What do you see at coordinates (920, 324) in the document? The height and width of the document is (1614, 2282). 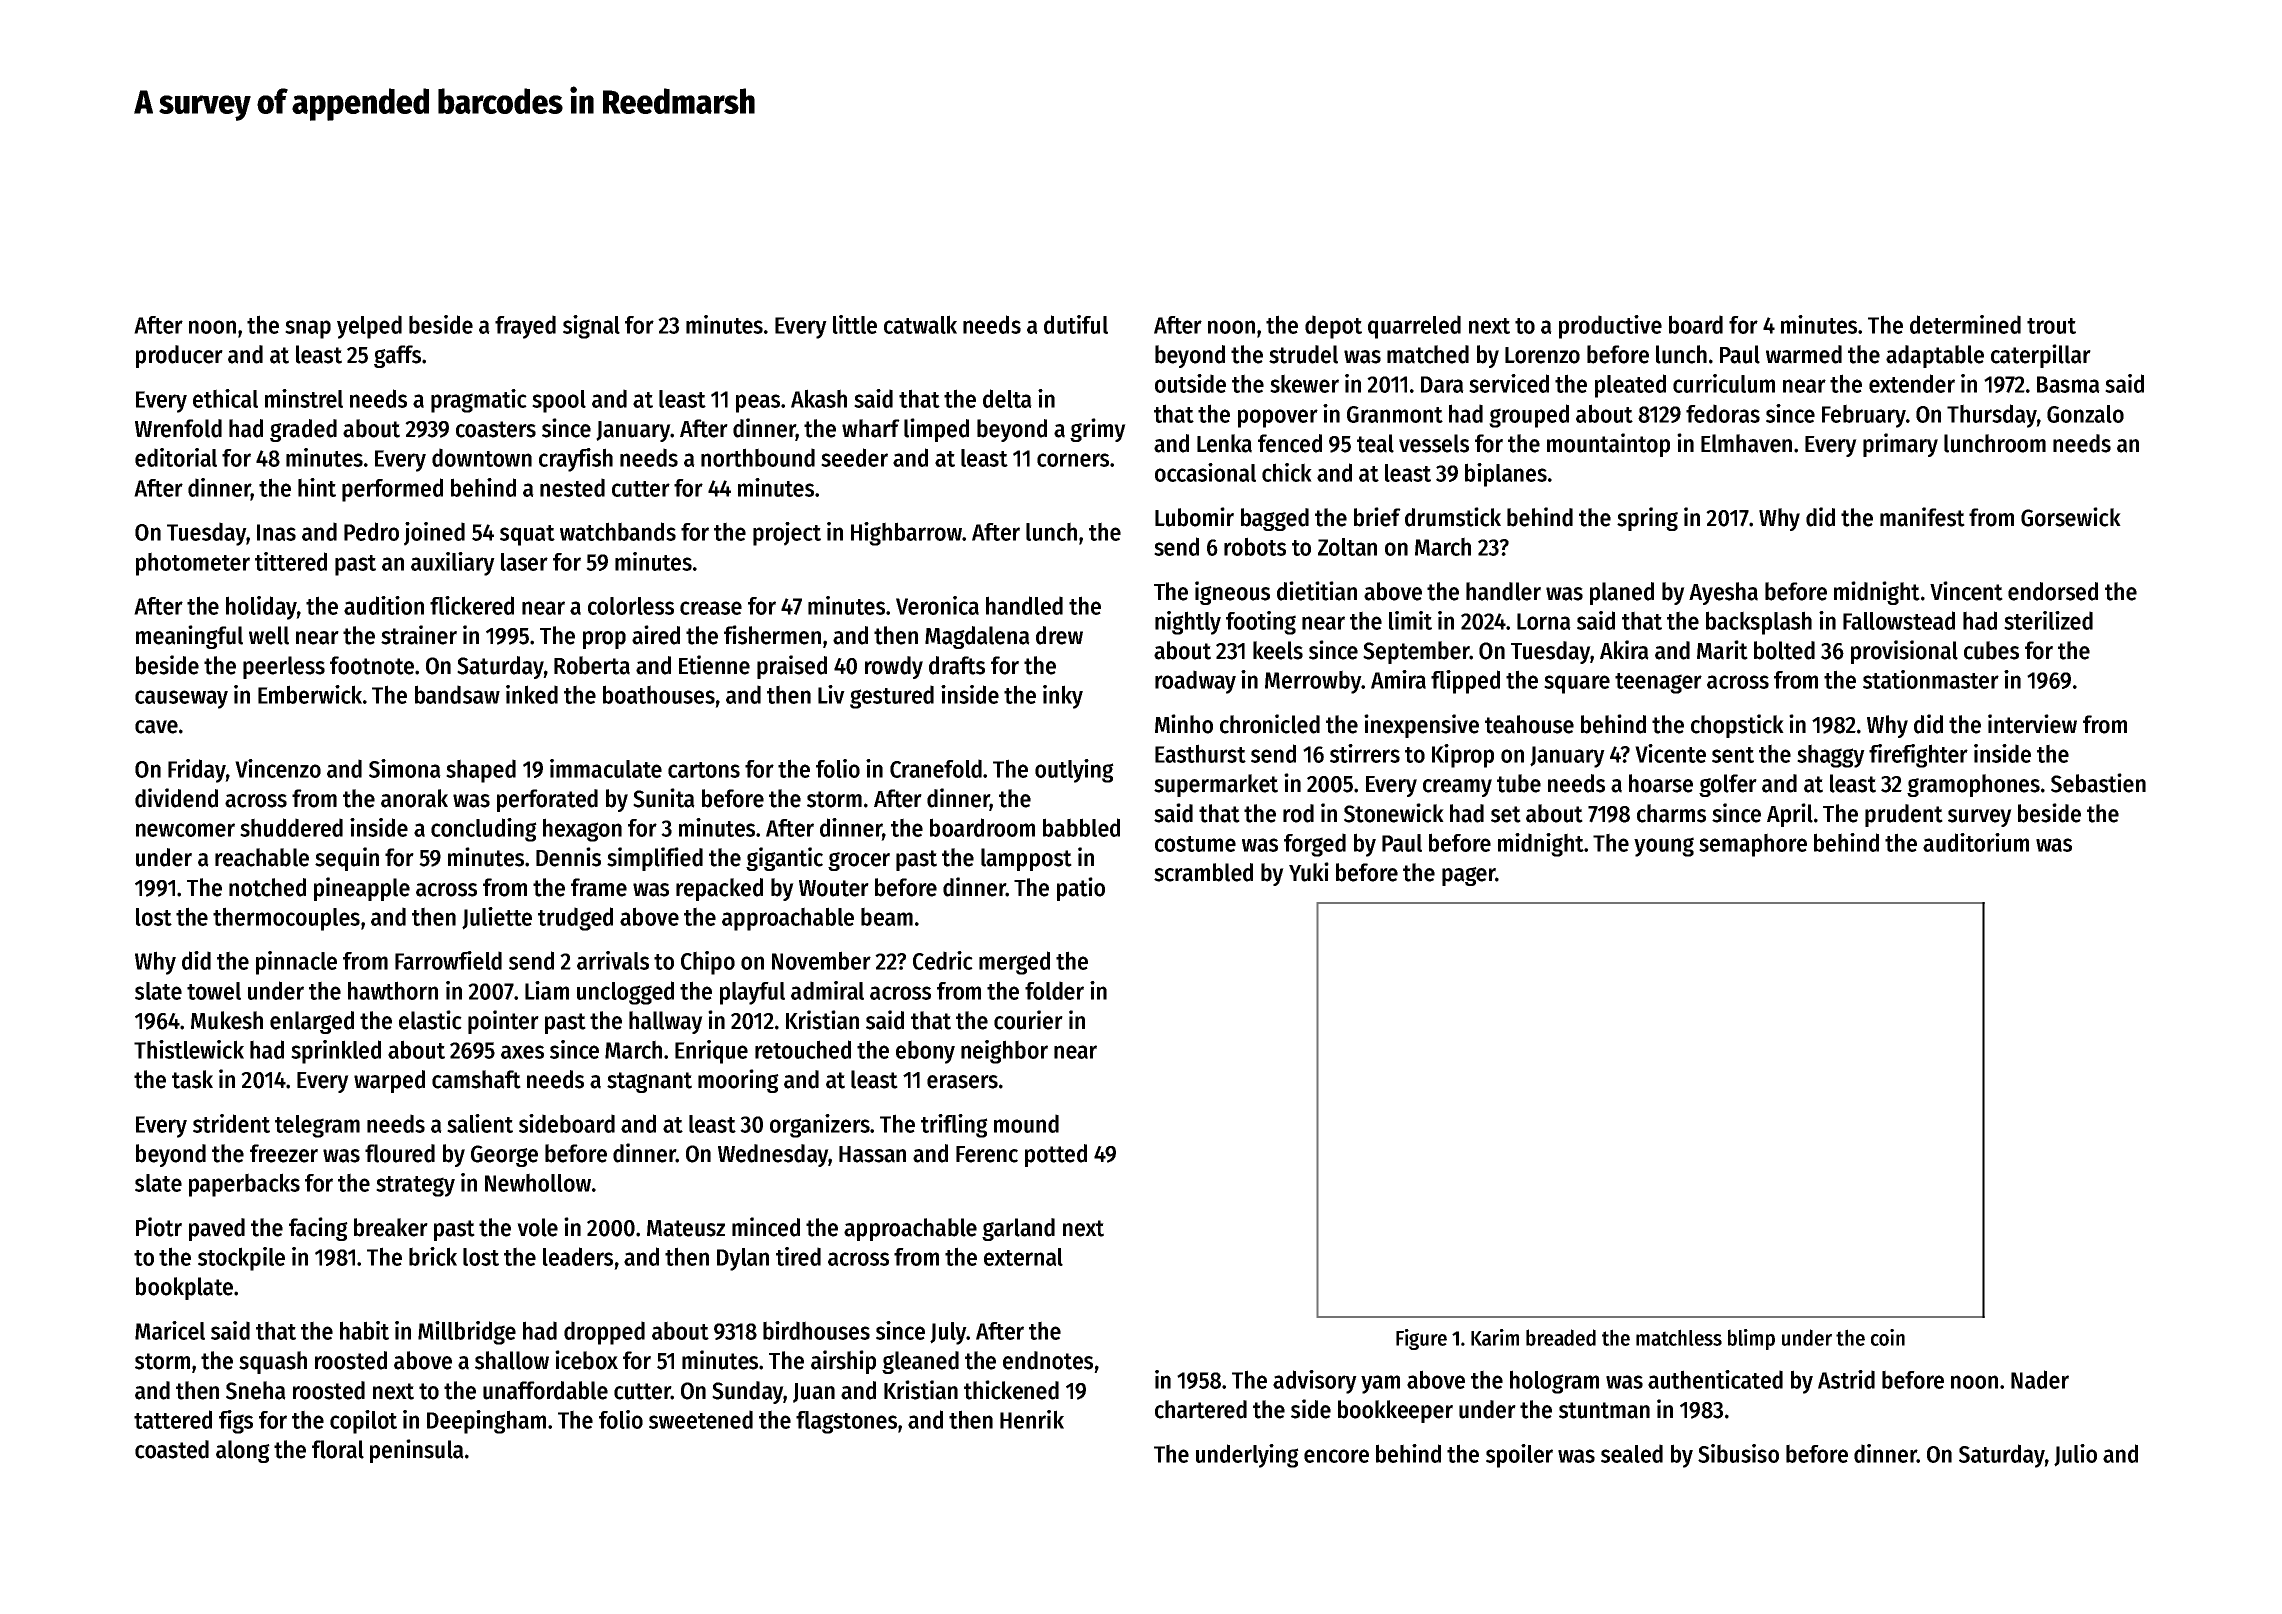 I see `catwalk` at bounding box center [920, 324].
